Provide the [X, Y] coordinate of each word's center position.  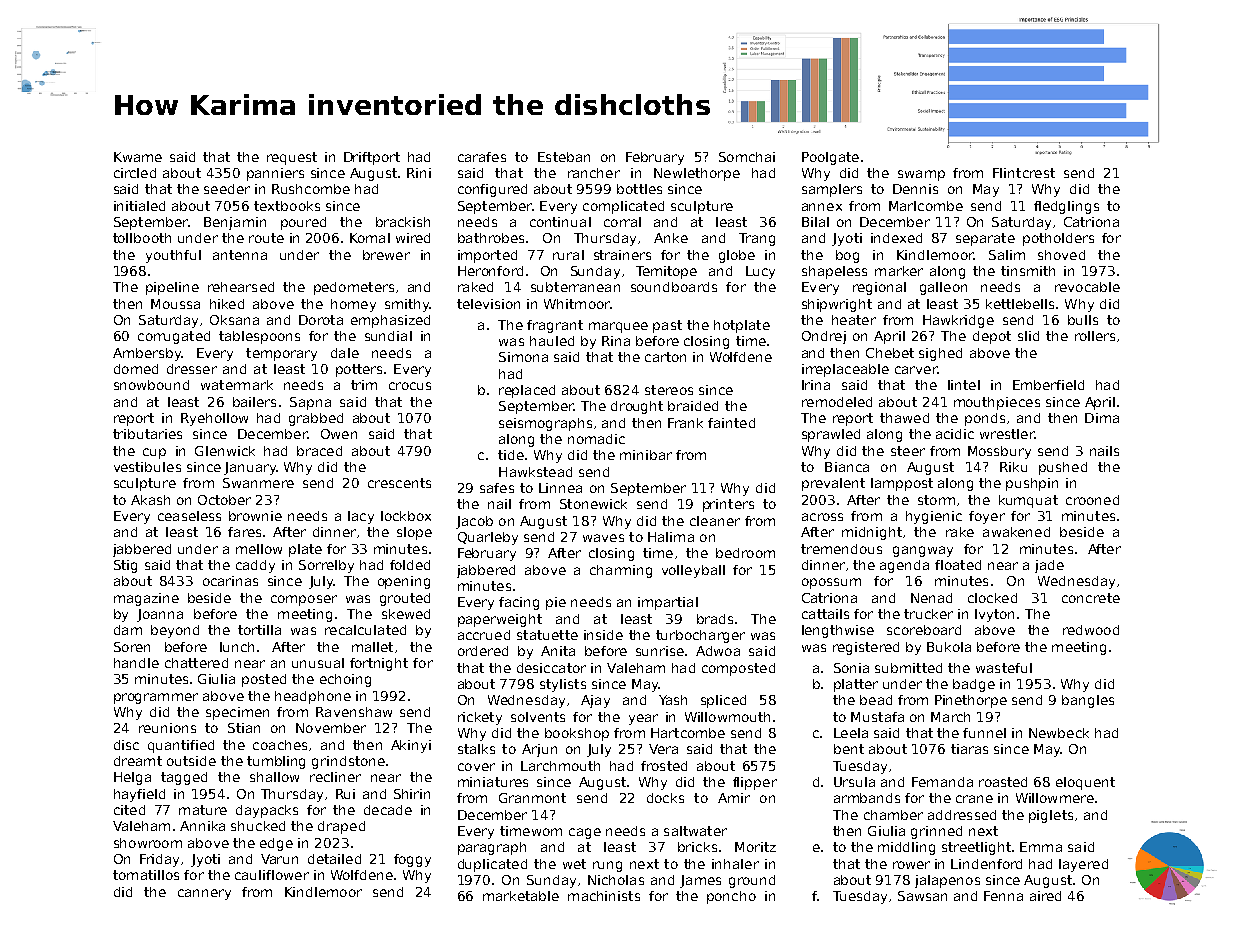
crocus [410, 386]
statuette [547, 635]
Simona [523, 357]
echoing [345, 680]
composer [304, 600]
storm [936, 500]
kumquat [1028, 501]
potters [359, 370]
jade [1049, 566]
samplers [832, 190]
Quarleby [488, 538]
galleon [943, 288]
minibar [646, 455]
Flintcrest [1024, 173]
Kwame [138, 157]
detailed [334, 859]
